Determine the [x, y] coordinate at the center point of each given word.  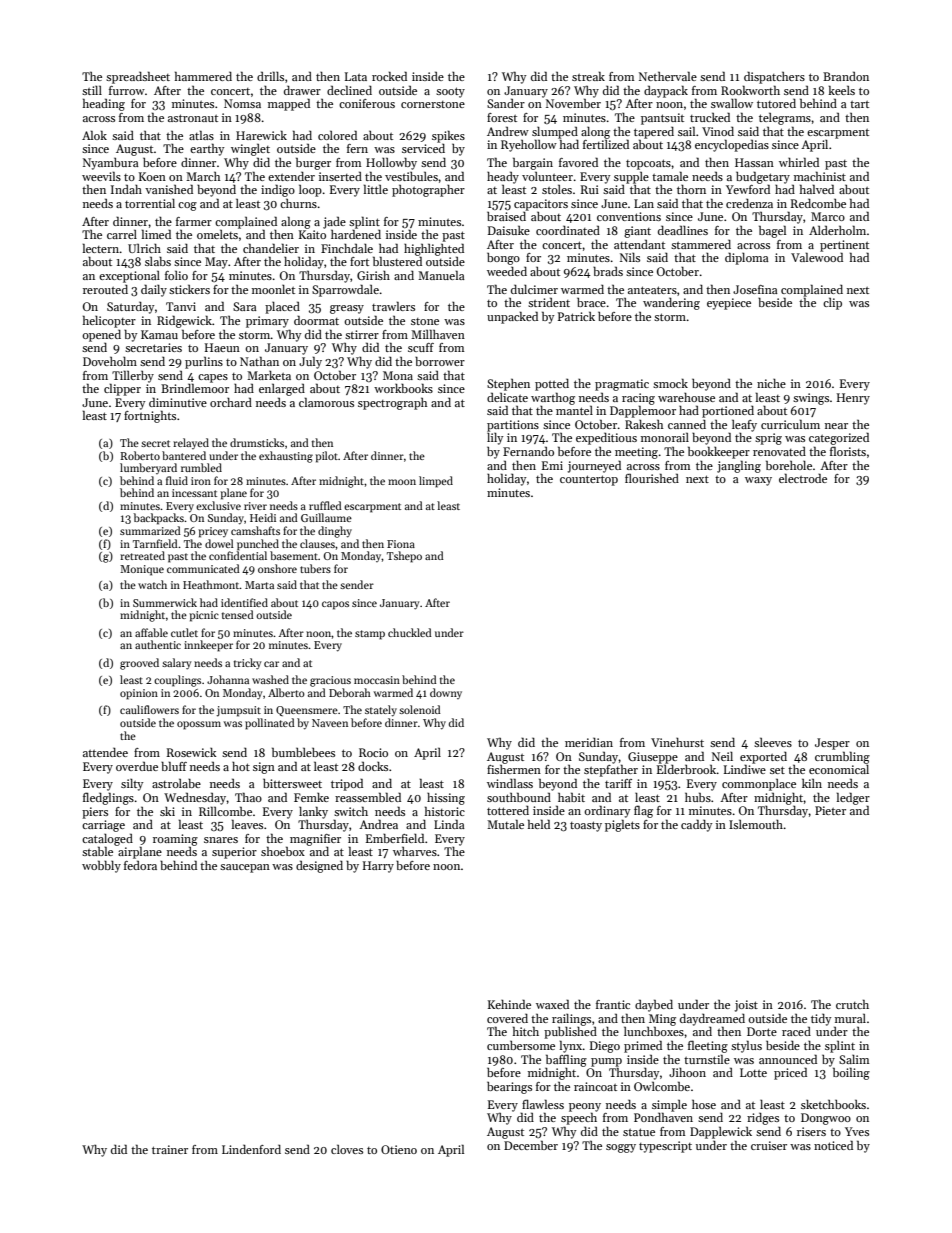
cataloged [107, 839]
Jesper [832, 744]
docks [373, 766]
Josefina [755, 289]
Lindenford [251, 1149]
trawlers [393, 306]
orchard [231, 402]
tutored [776, 103]
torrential [150, 203]
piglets [622, 825]
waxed [552, 1004]
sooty [450, 92]
